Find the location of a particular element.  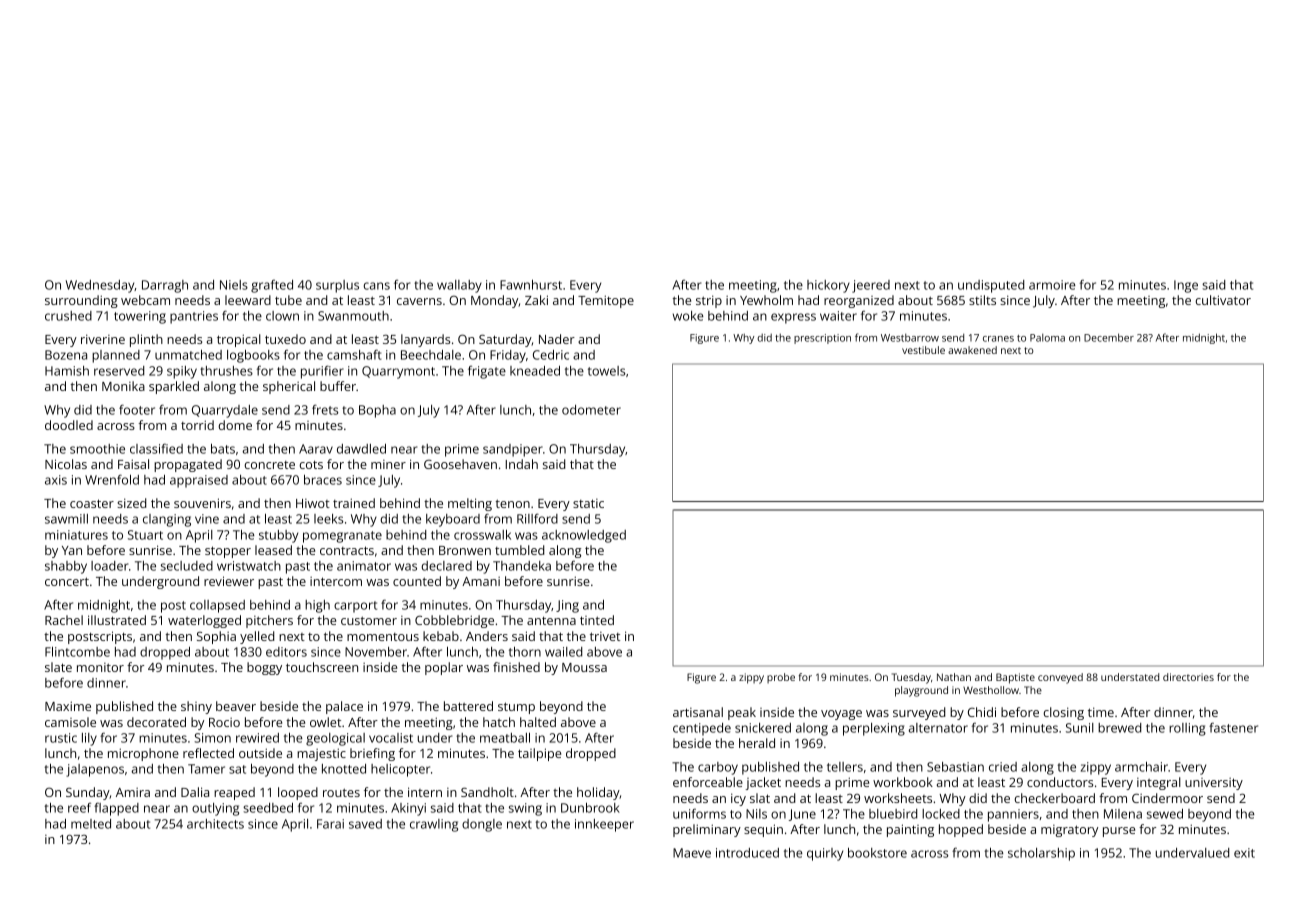

Inge is located at coordinates (1186, 286).
